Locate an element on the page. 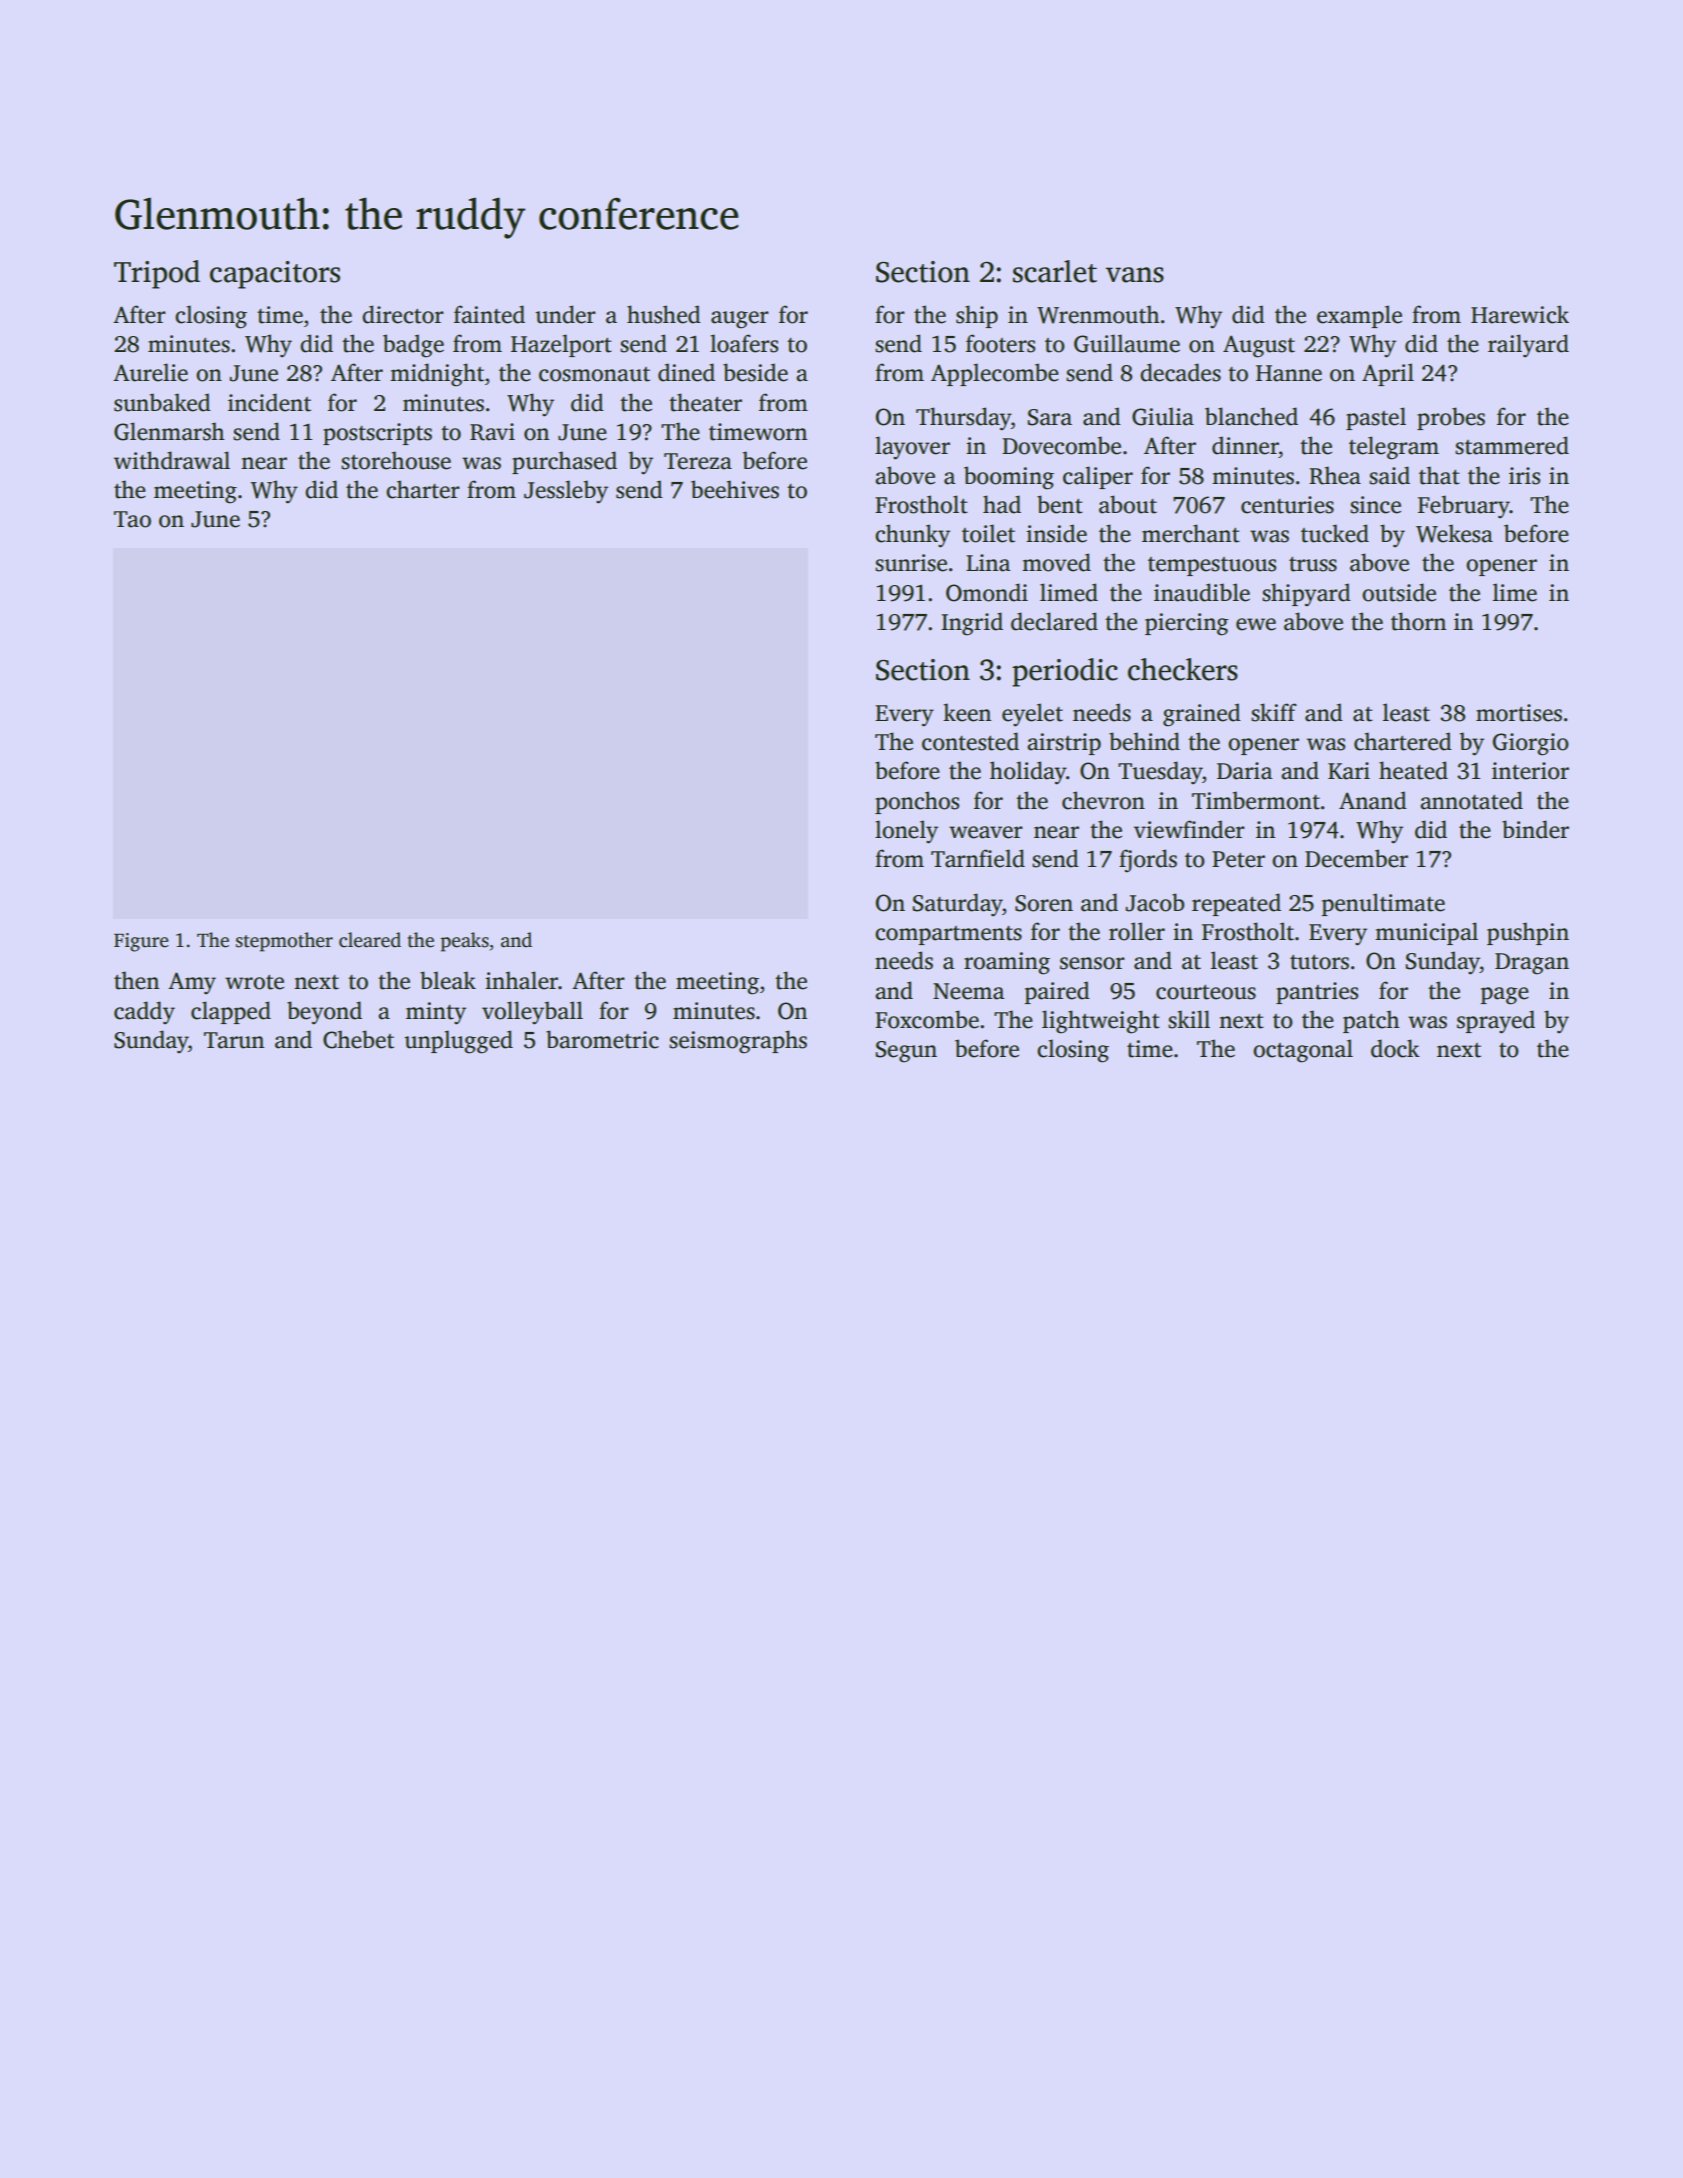 This image has height=2178, width=1683. ponchos is located at coordinates (917, 802).
